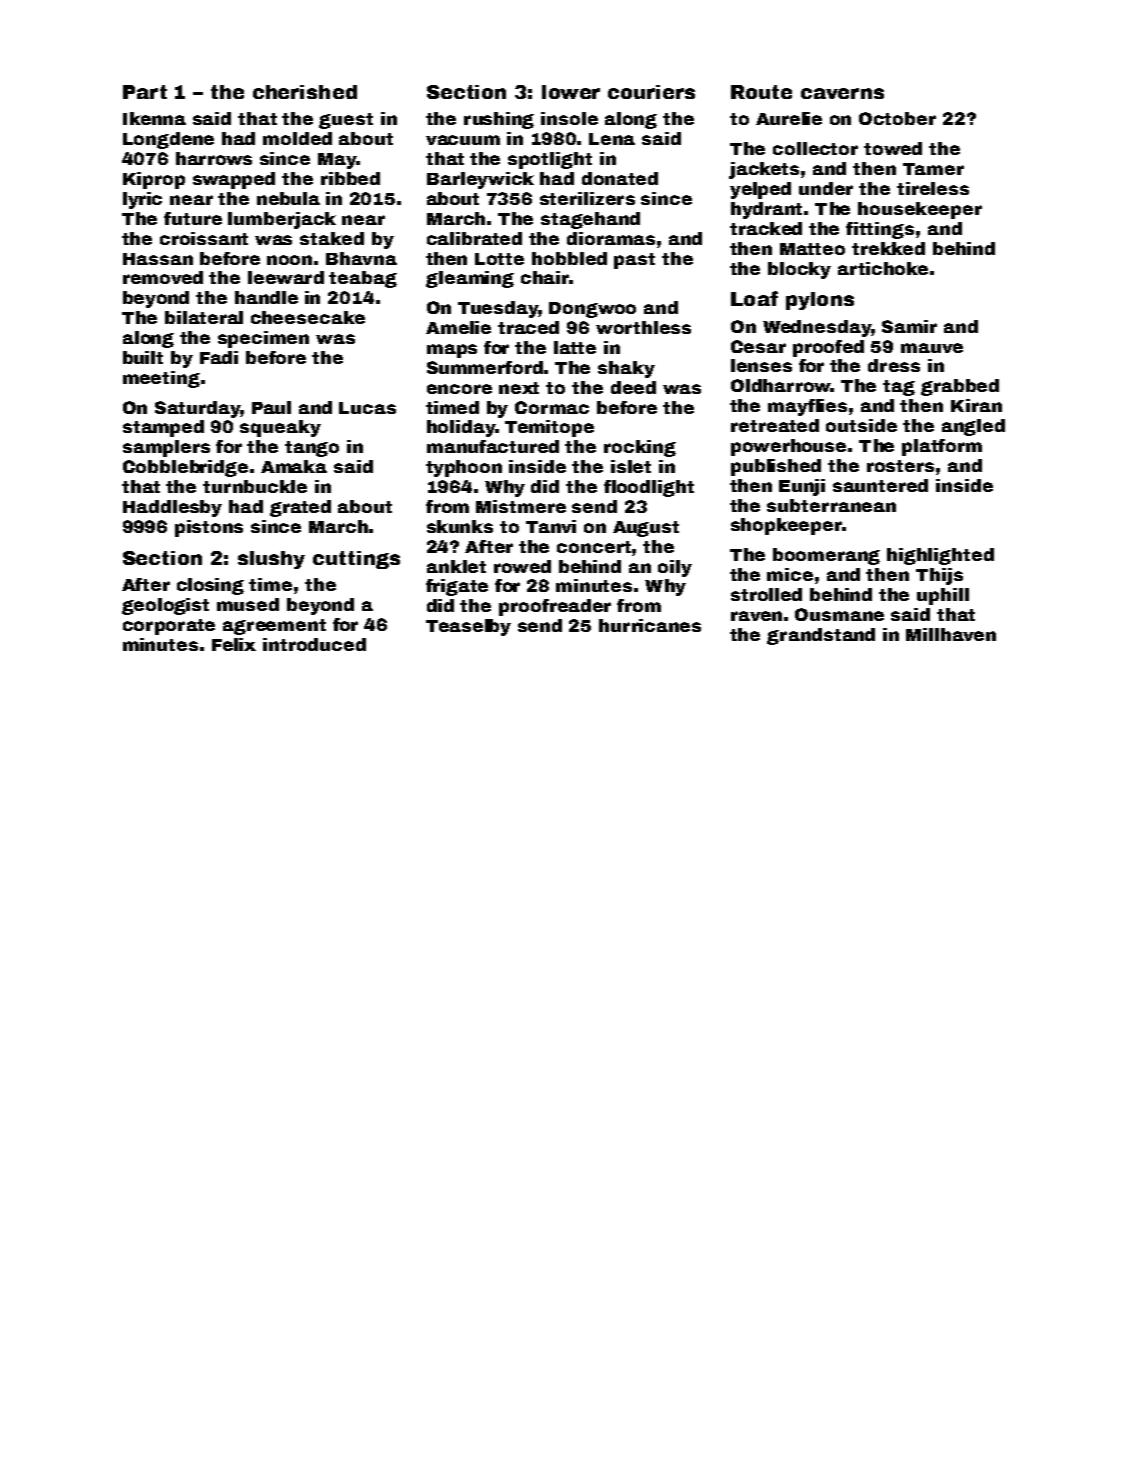 This page has width=1133, height=1466. What do you see at coordinates (305, 92) in the page?
I see `cherished` at bounding box center [305, 92].
